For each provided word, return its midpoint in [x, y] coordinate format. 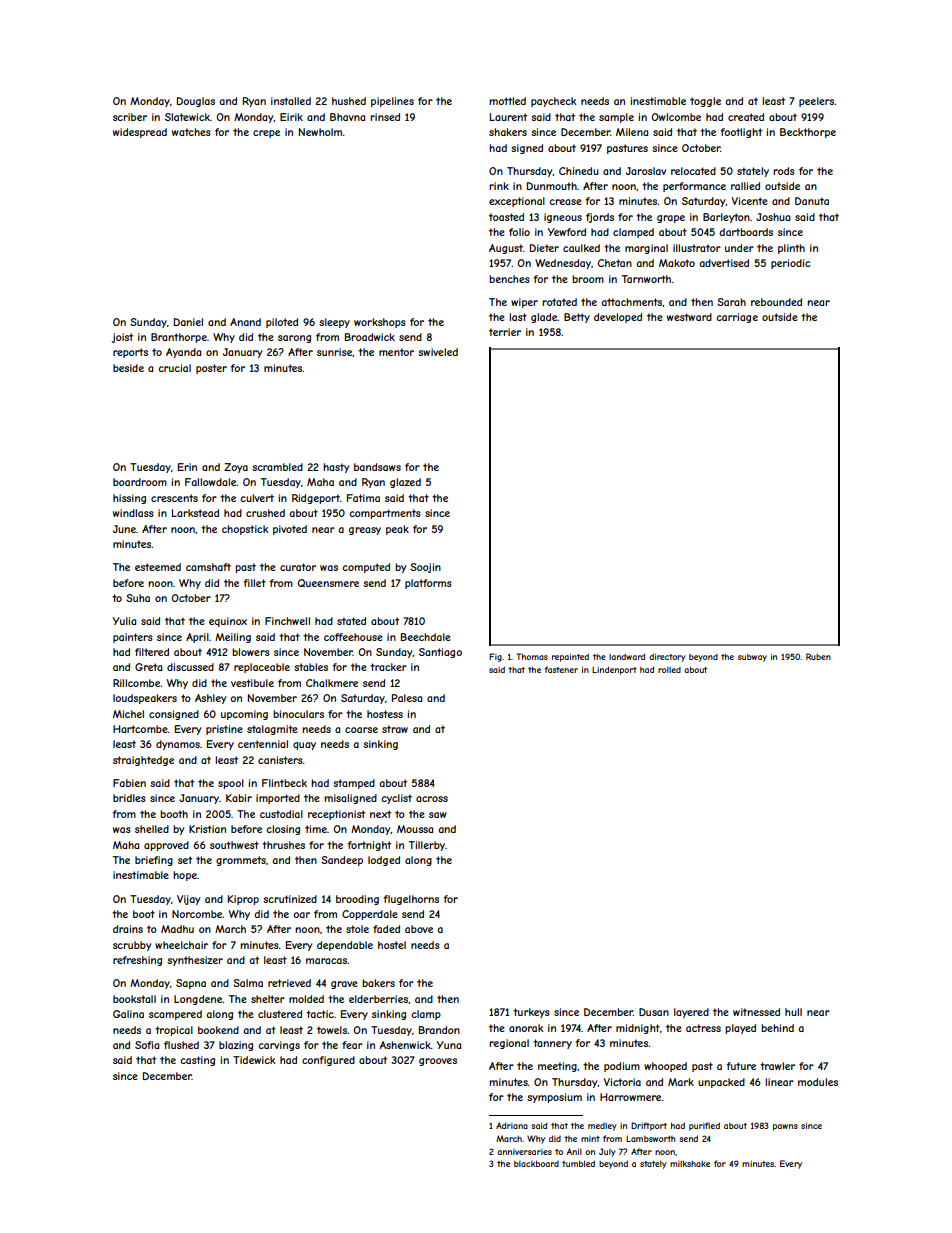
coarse [361, 730]
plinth [791, 249]
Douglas [196, 102]
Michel [128, 714]
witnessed [756, 1012]
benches [509, 279]
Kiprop [243, 900]
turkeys [531, 1013]
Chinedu [579, 171]
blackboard [536, 1163]
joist [122, 338]
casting [197, 1061]
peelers [816, 102]
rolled [669, 670]
